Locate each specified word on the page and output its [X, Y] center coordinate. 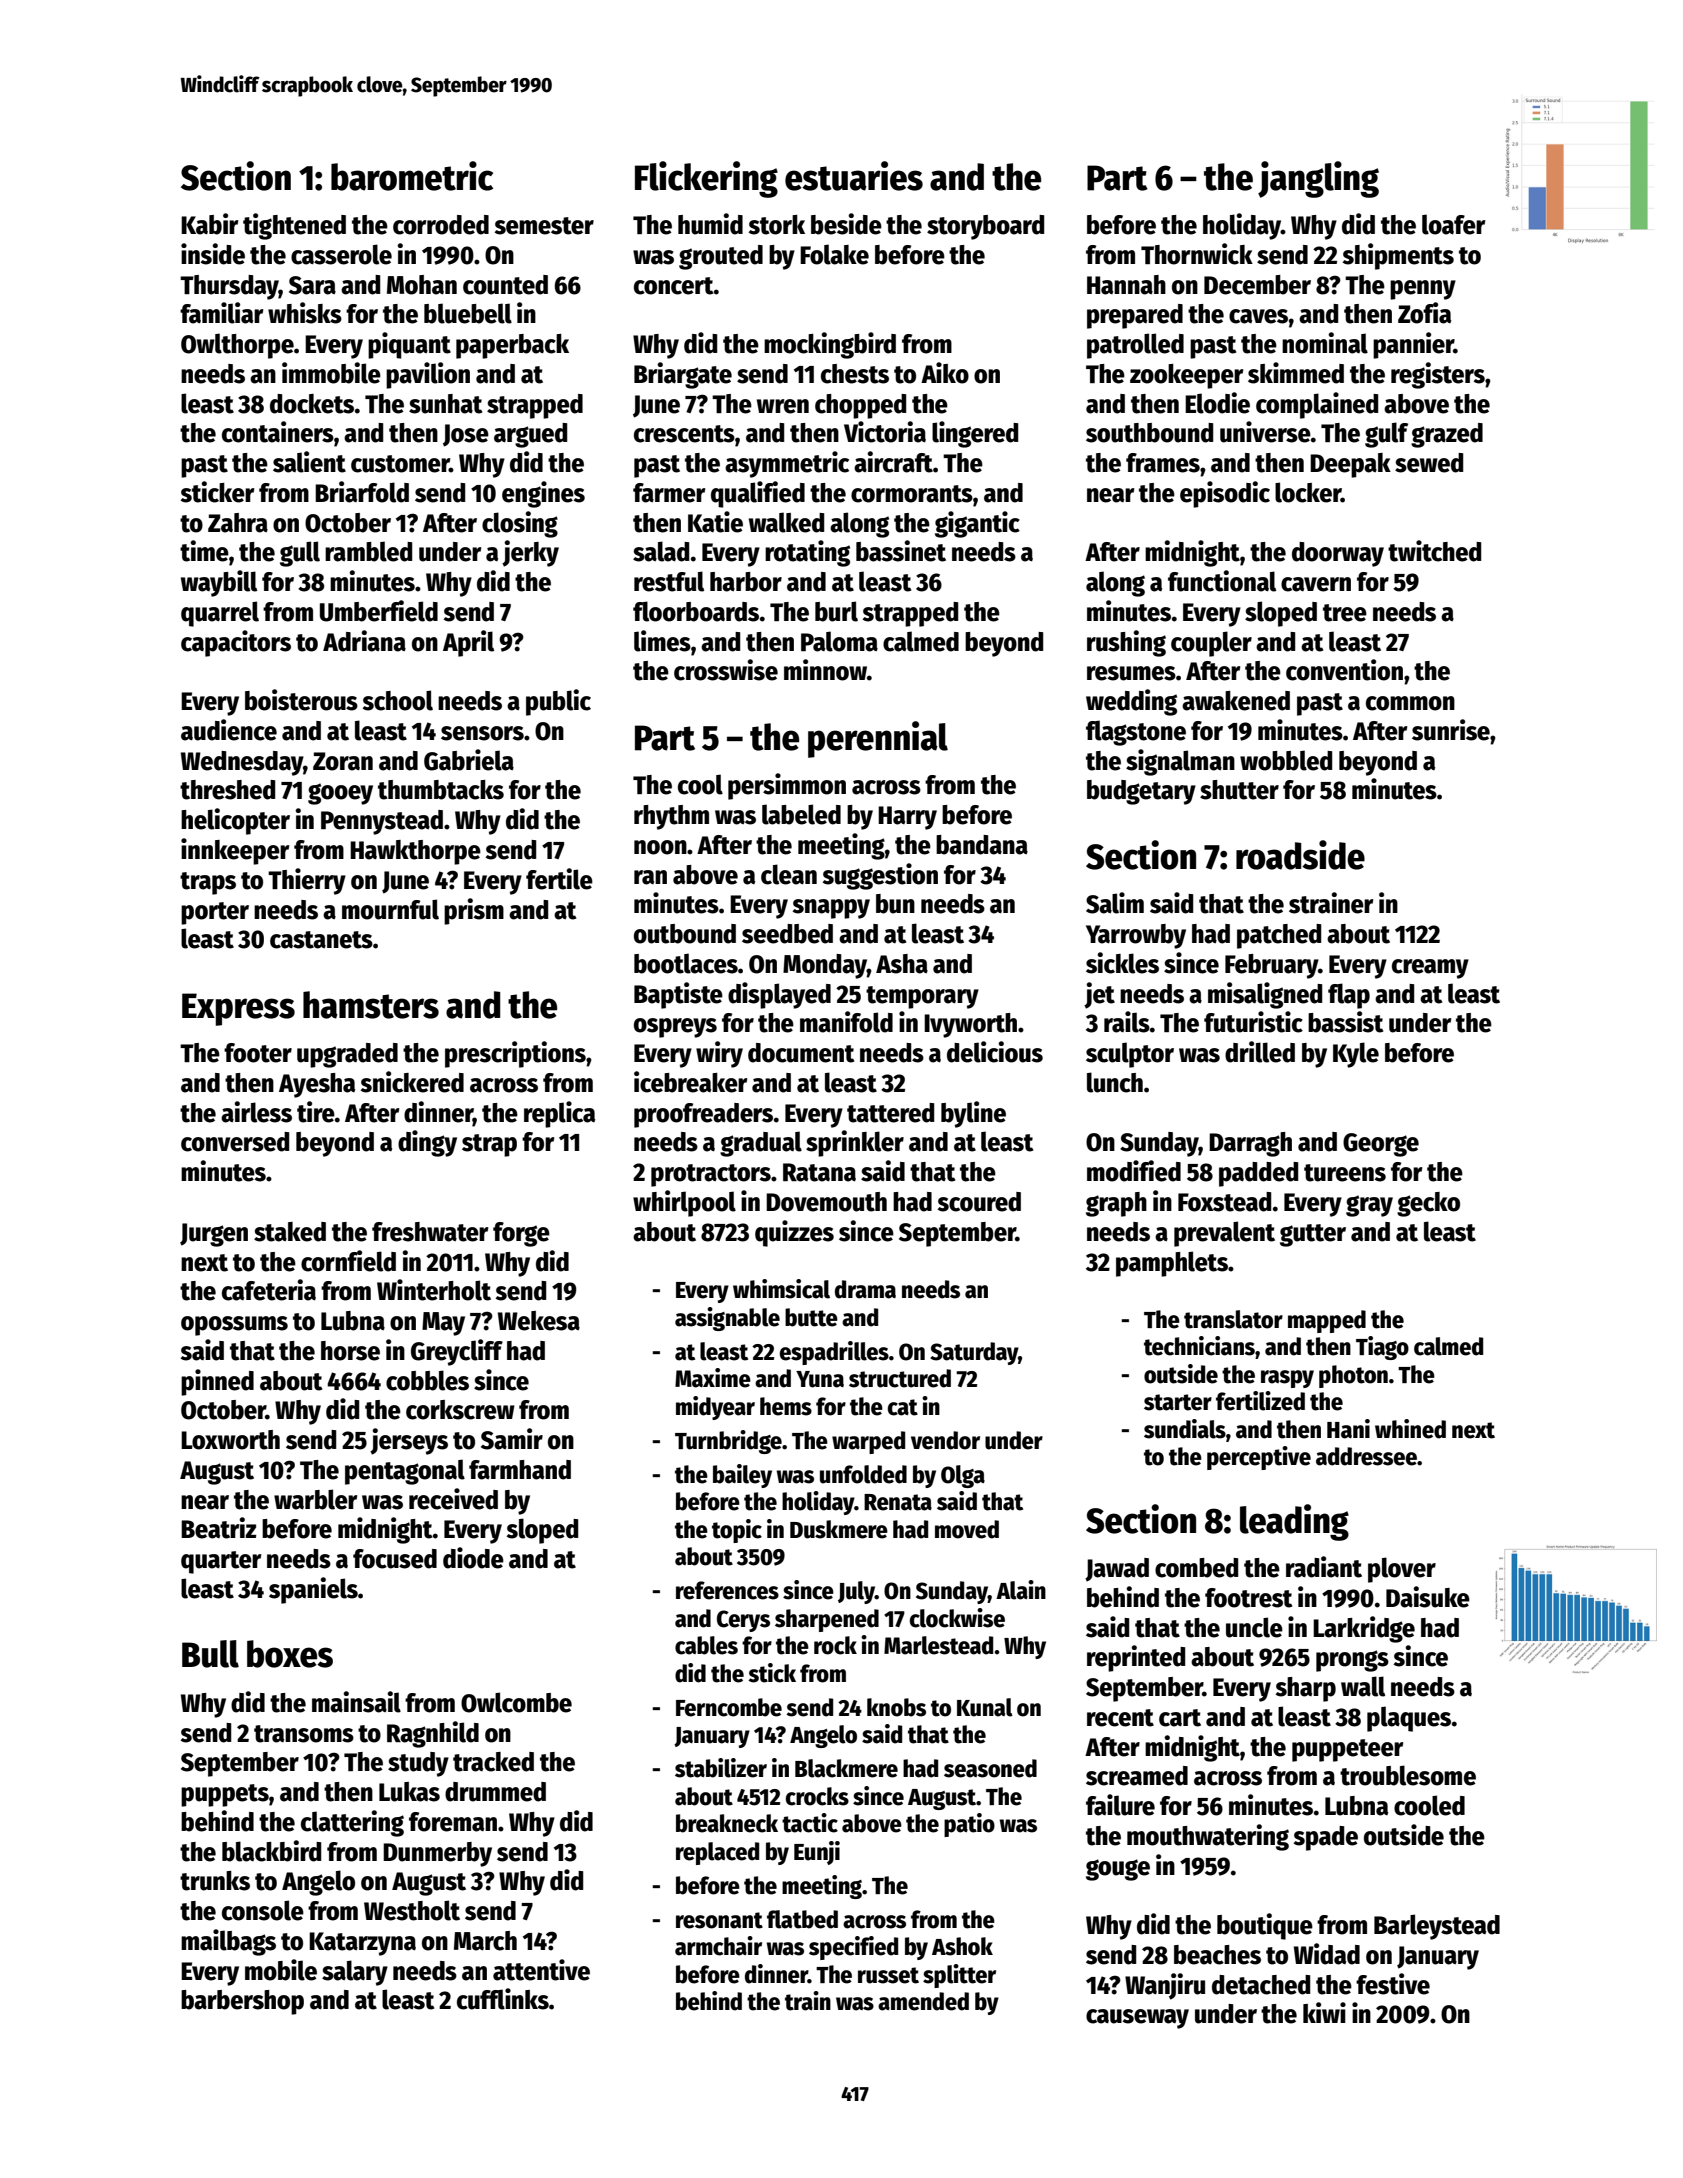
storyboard [985, 227]
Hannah [1126, 285]
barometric [412, 176]
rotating [807, 553]
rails [1127, 1022]
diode [473, 1558]
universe [1265, 432]
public [558, 702]
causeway [1137, 2019]
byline [973, 1114]
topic [737, 1531]
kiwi [1324, 2012]
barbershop [242, 2002]
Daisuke [1428, 1597]
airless [256, 1112]
